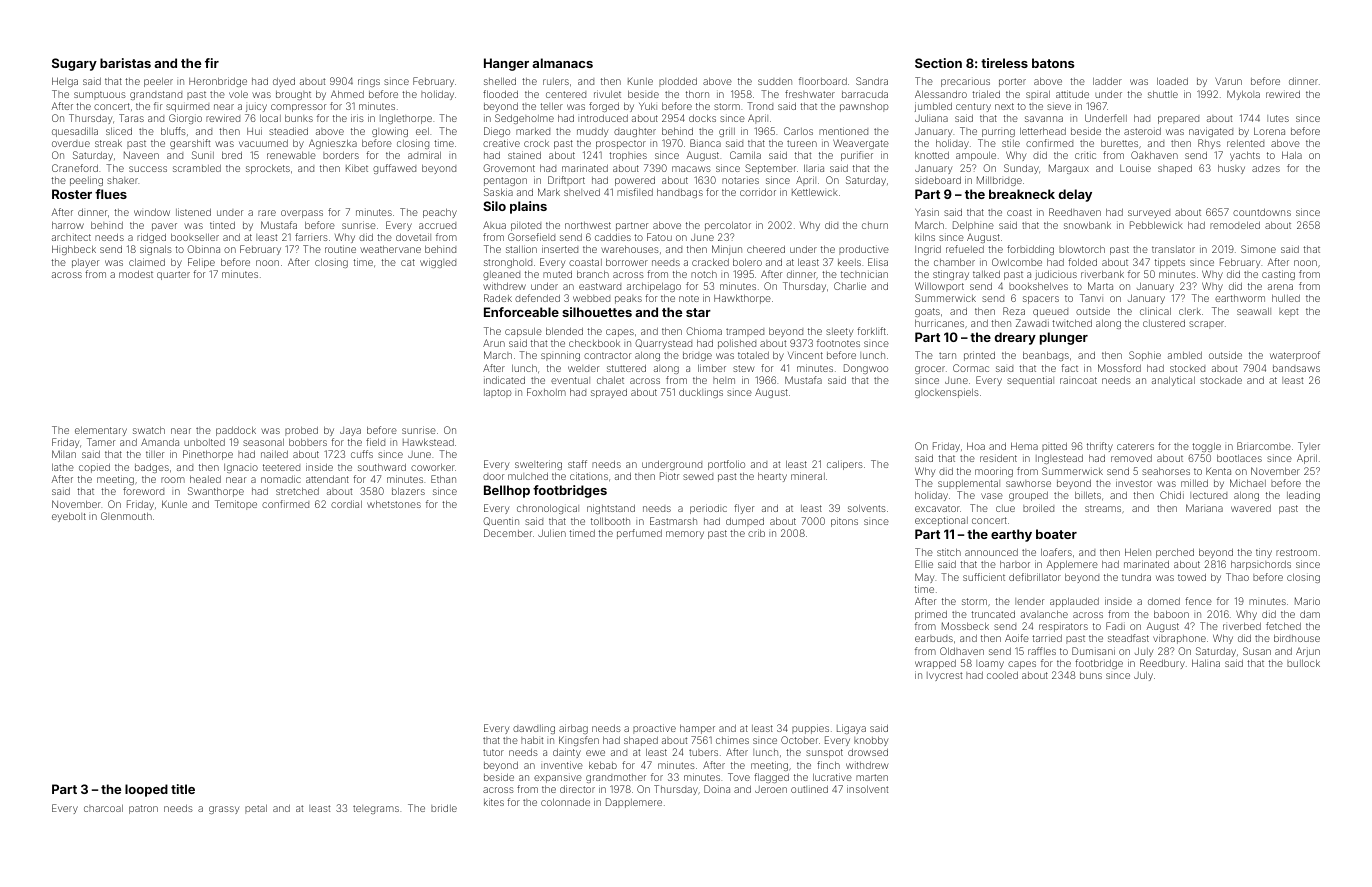  I want to click on Sugary, so click(74, 64).
